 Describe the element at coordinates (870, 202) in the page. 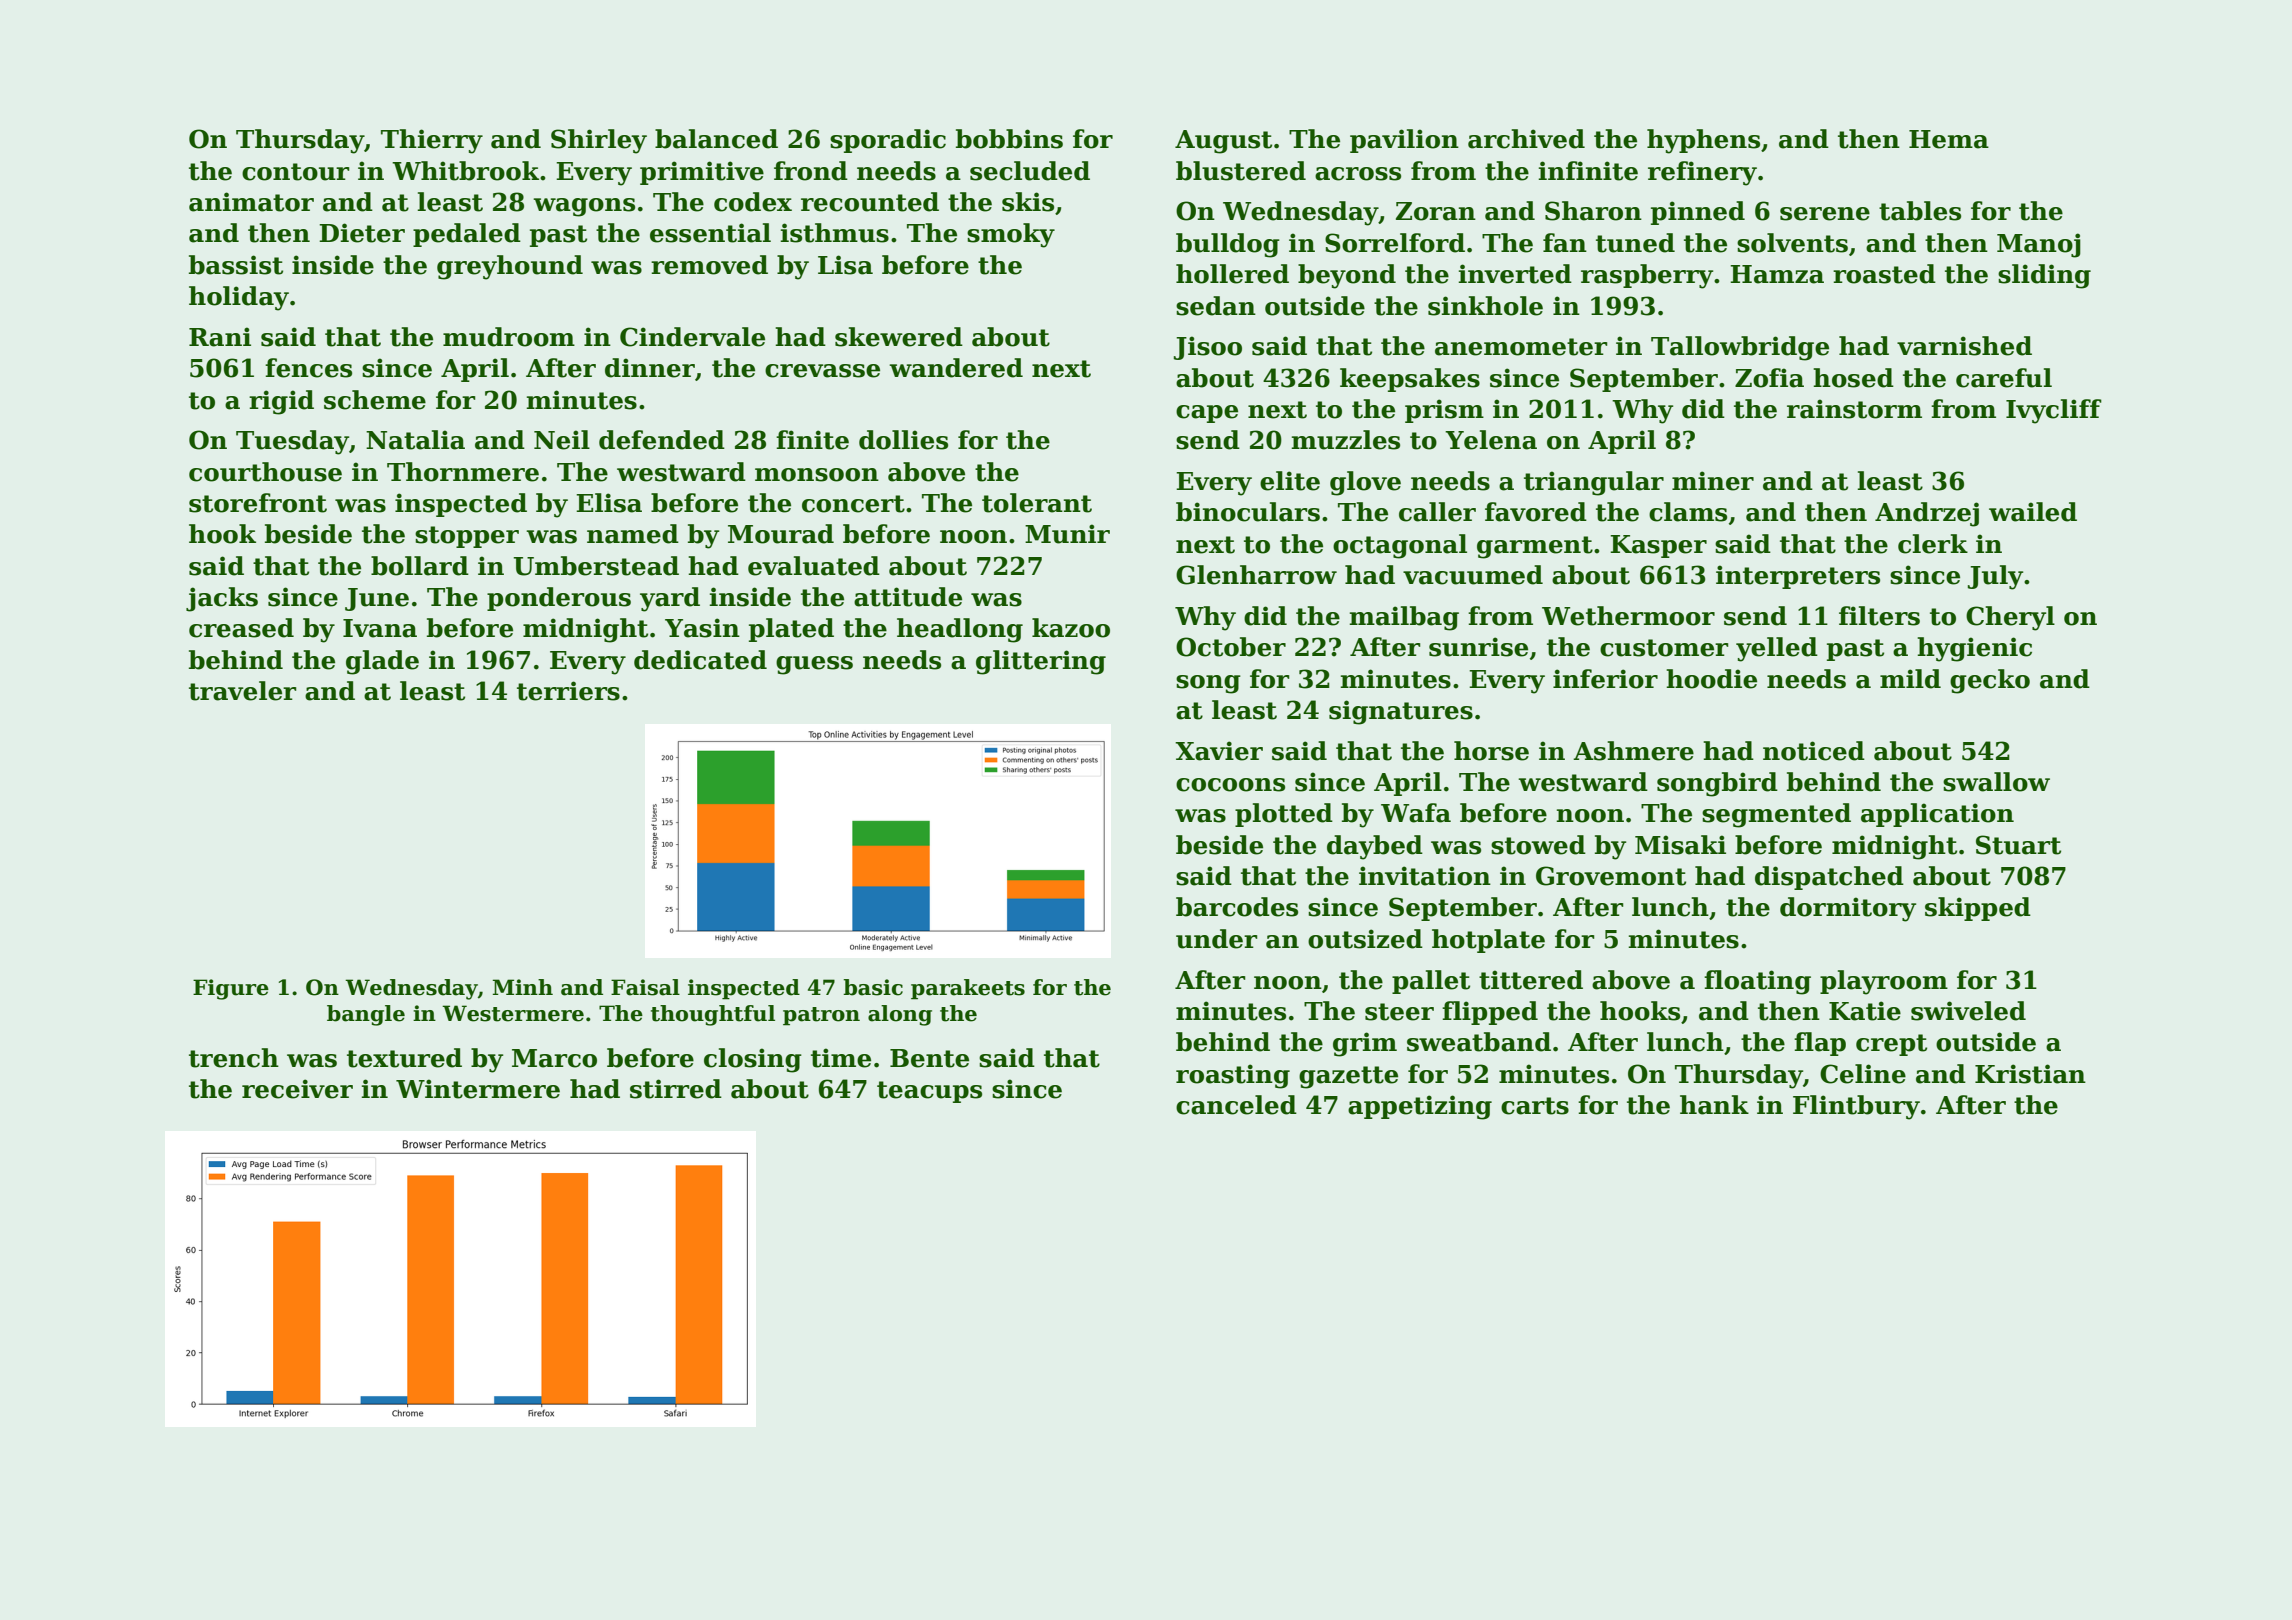

I see `recounted` at that location.
